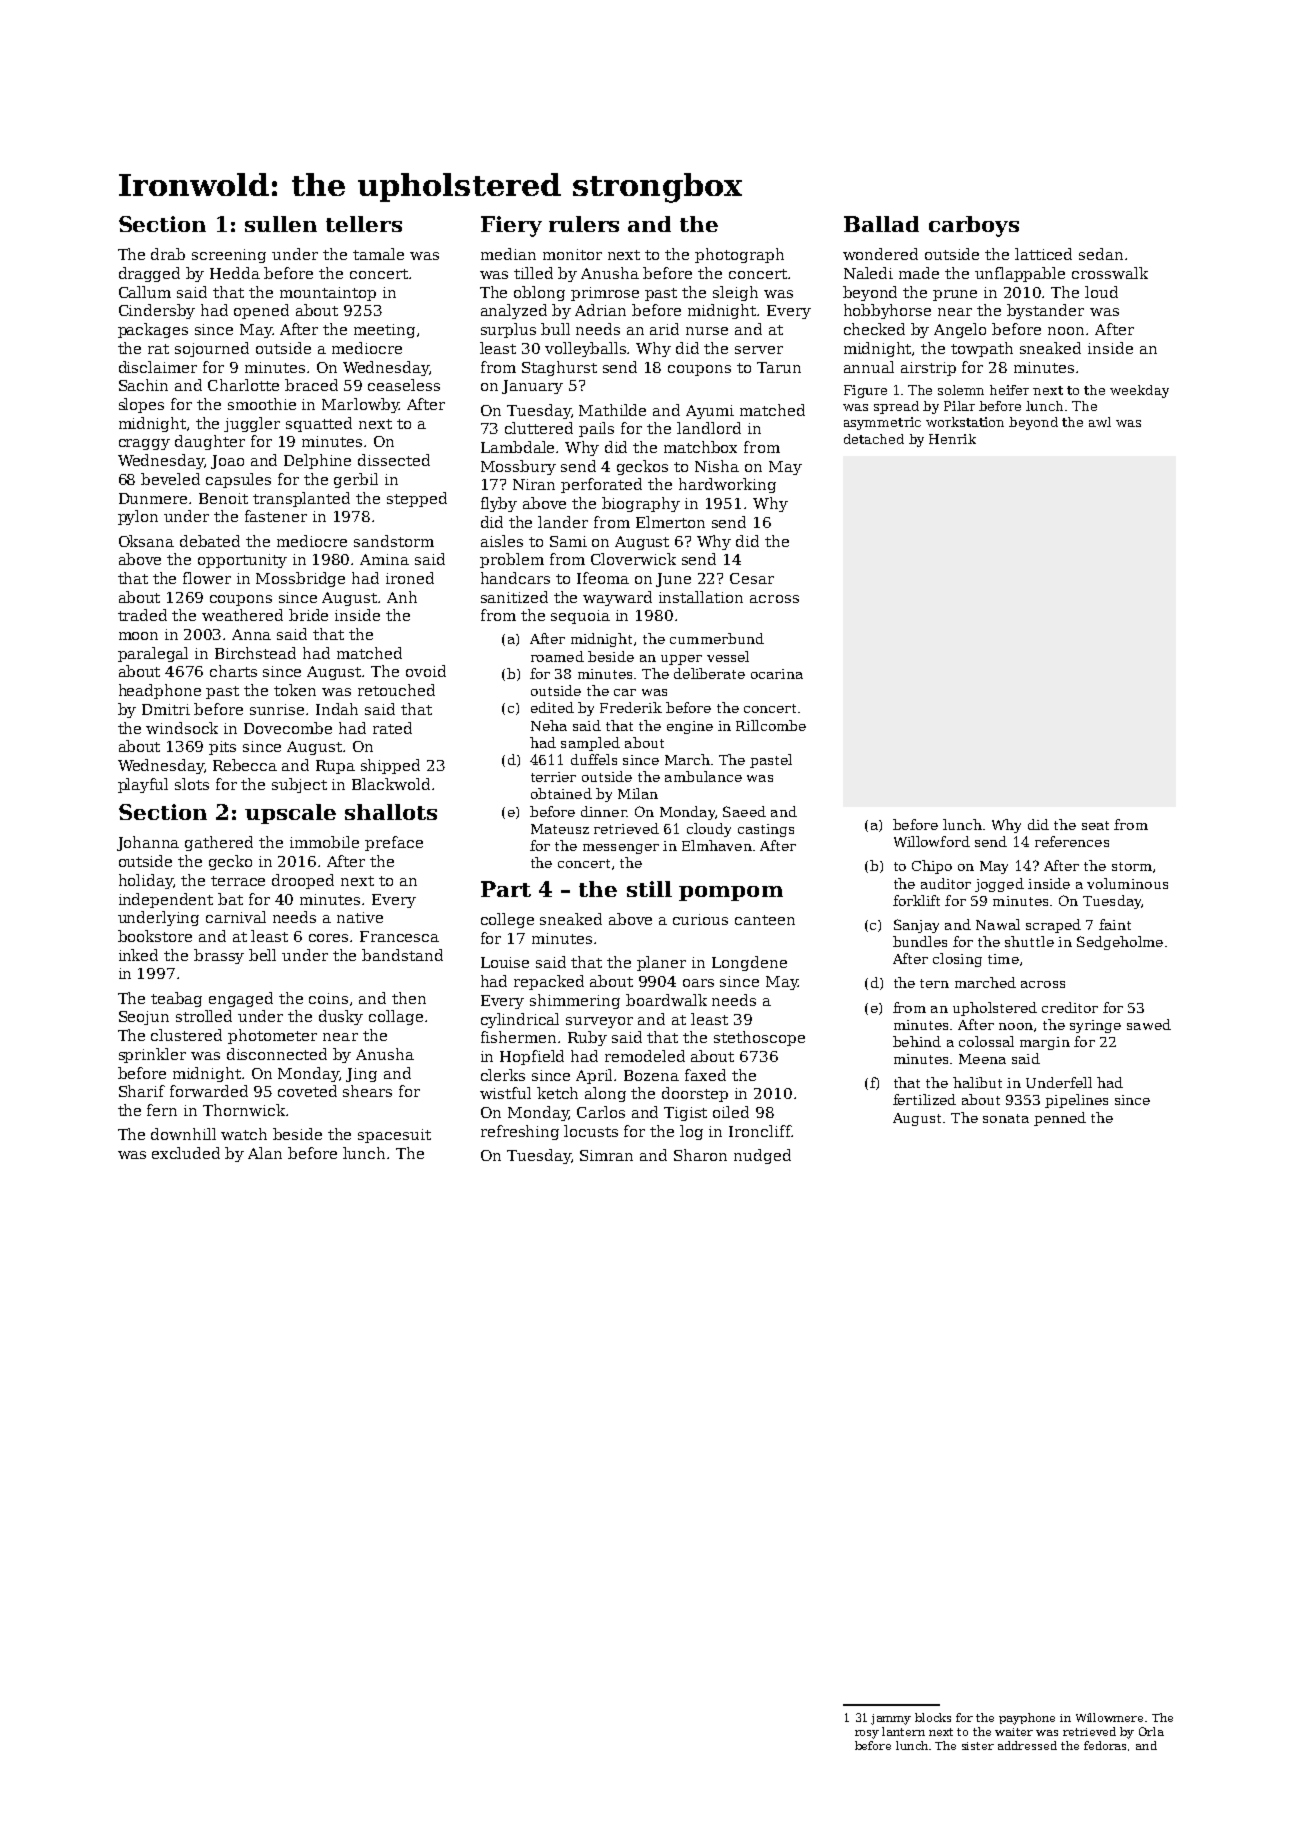  Describe the element at coordinates (328, 294) in the page. I see `mountaintop` at that location.
